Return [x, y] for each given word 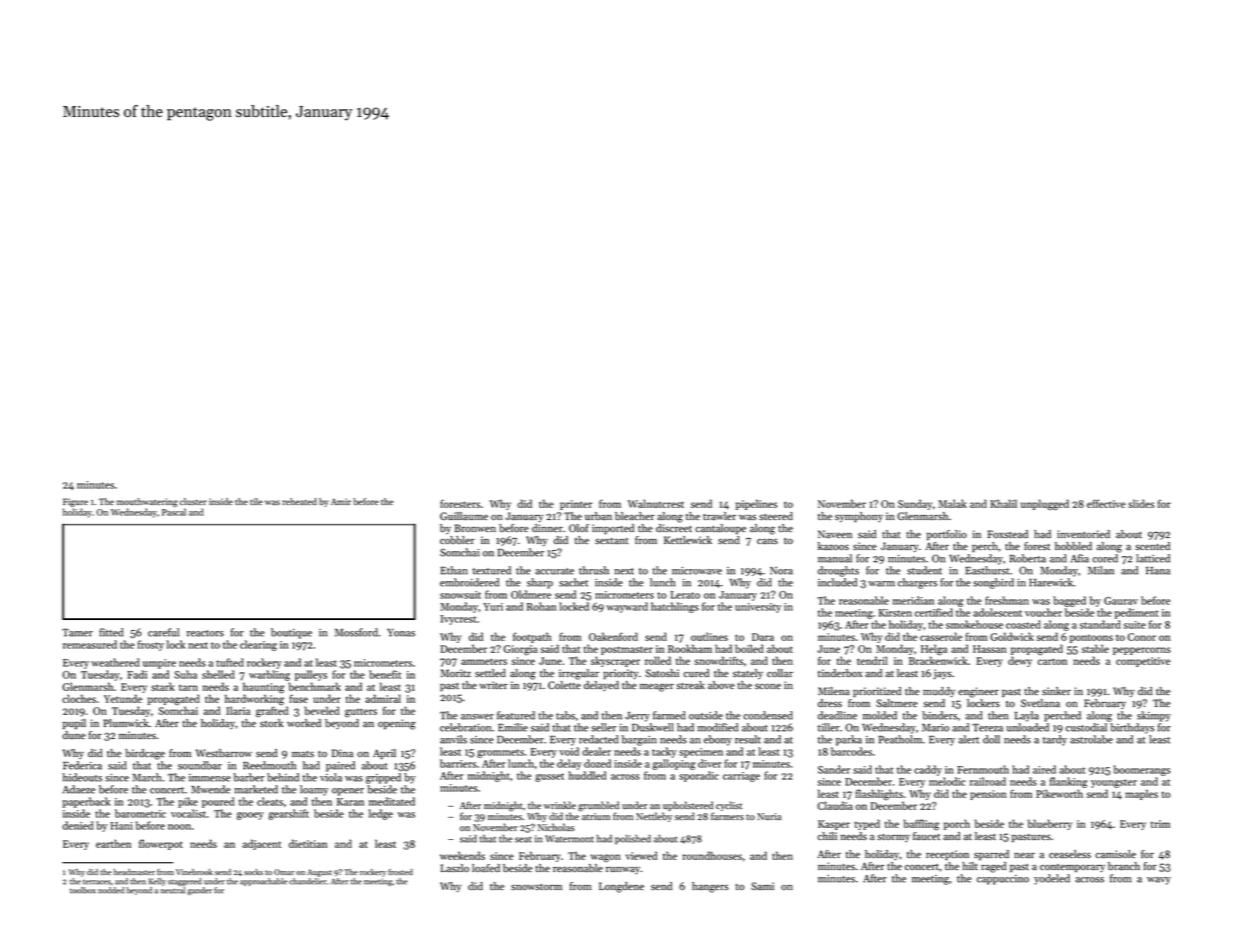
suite [1134, 625]
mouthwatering [147, 502]
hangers [710, 887]
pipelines [756, 504]
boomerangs [1142, 770]
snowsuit [460, 595]
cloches [79, 698]
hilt [970, 866]
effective [1106, 503]
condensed [768, 715]
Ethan [454, 570]
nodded [111, 890]
